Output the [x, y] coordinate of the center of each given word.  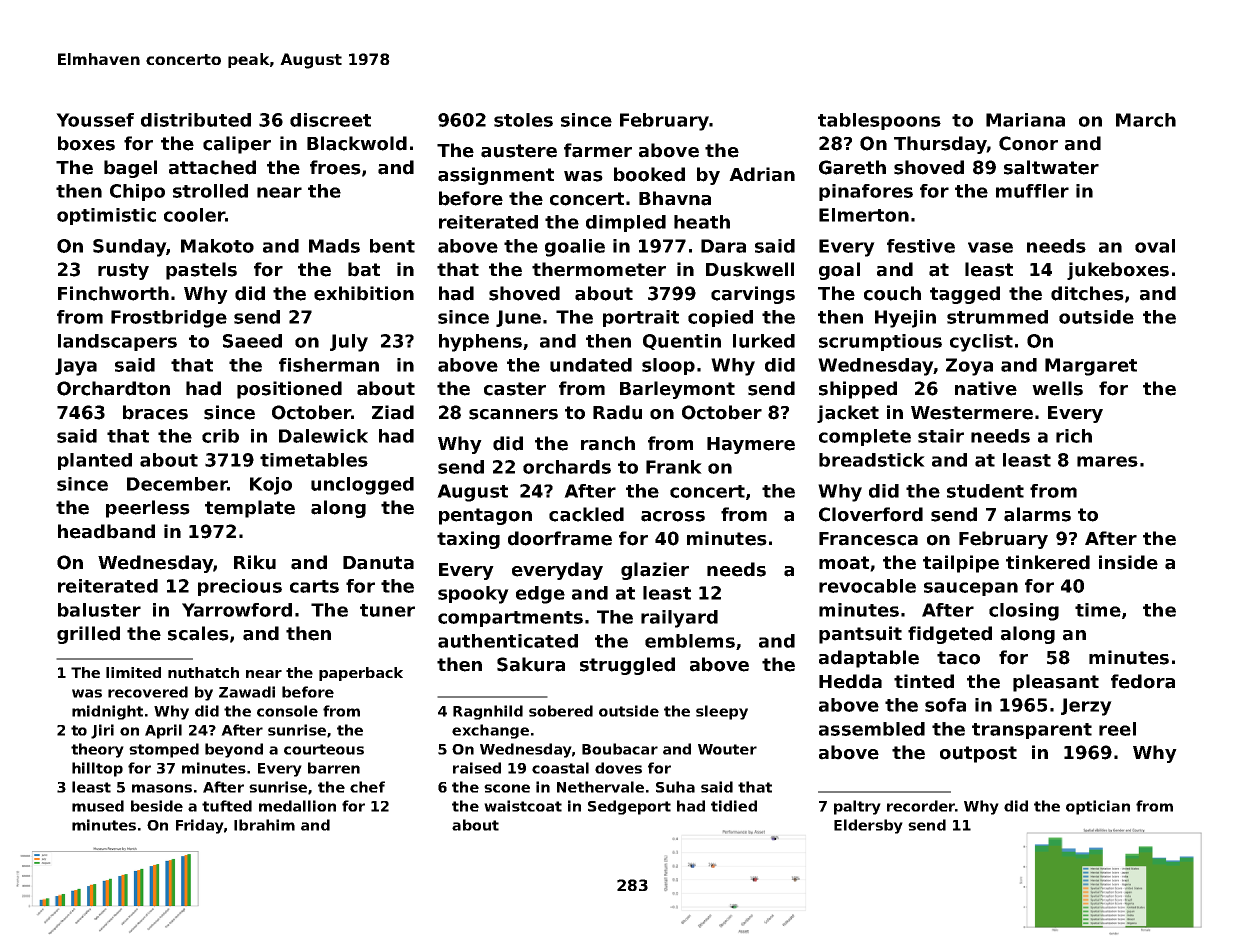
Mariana [1025, 120]
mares [1107, 461]
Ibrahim [264, 825]
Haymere [751, 445]
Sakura [531, 664]
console [287, 711]
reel [1117, 729]
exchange [490, 731]
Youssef [95, 120]
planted [95, 461]
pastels [201, 271]
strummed [997, 317]
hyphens [480, 343]
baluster [99, 610]
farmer [598, 150]
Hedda [850, 681]
